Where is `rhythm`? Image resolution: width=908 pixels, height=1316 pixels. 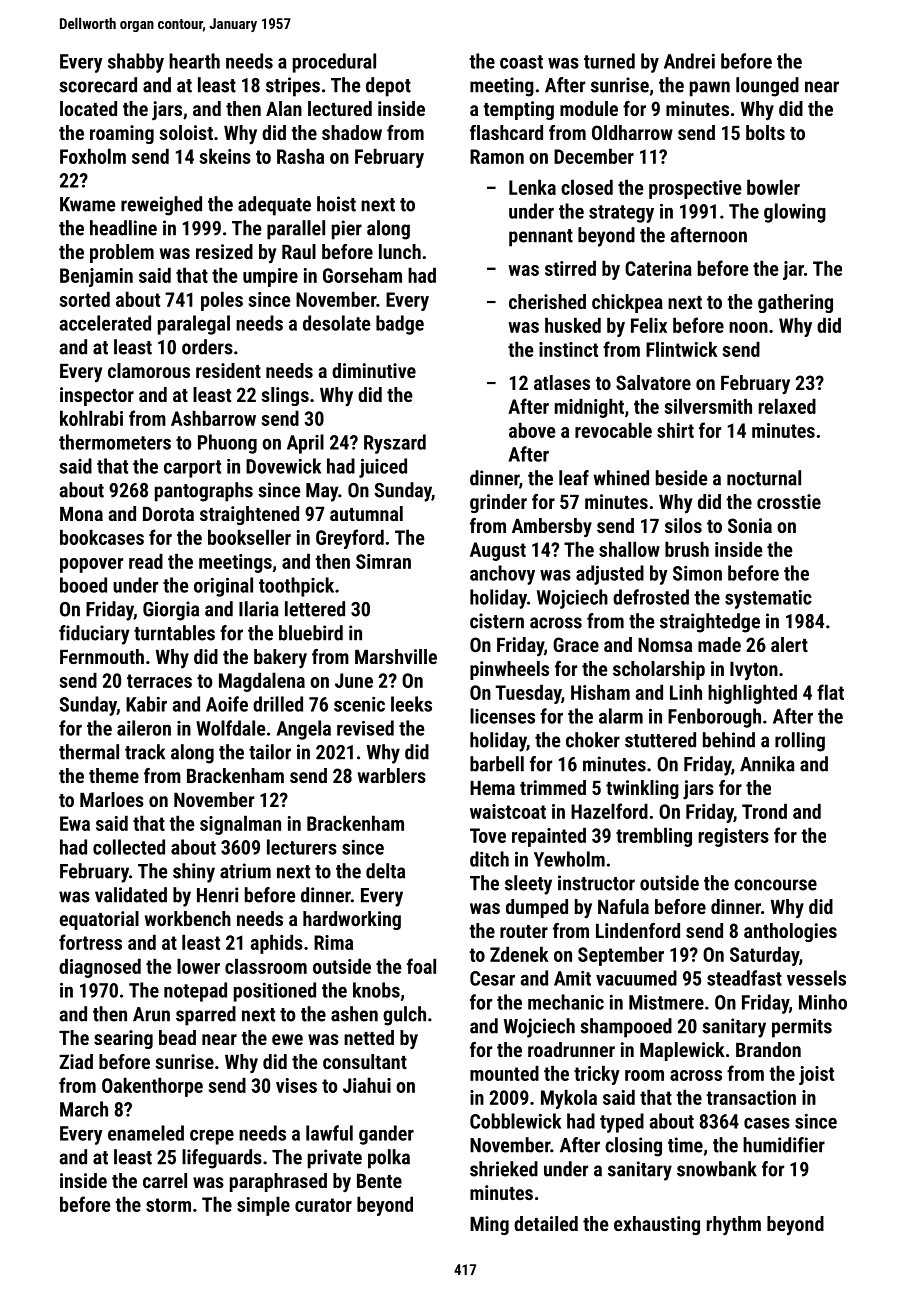 rhythm is located at coordinates (734, 1226).
